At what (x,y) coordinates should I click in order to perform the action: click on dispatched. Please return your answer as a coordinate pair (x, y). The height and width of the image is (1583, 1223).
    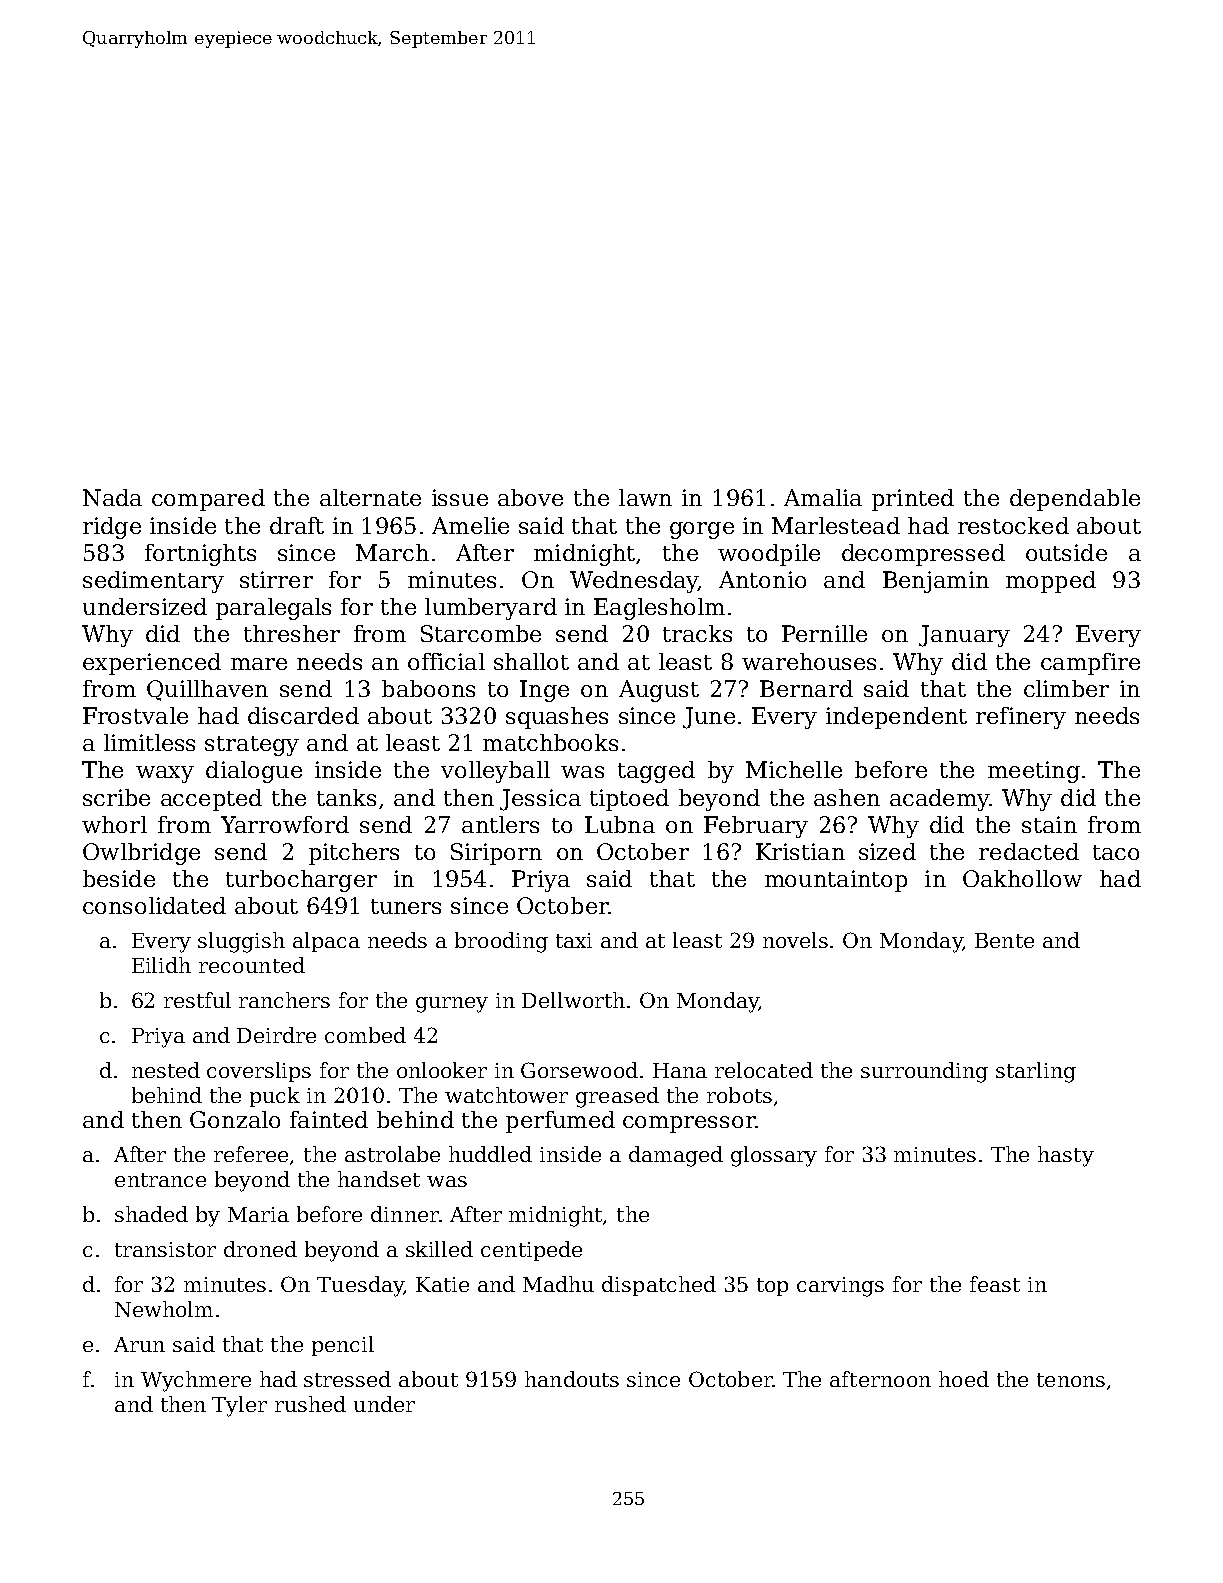
    Looking at the image, I should click on (659, 1286).
